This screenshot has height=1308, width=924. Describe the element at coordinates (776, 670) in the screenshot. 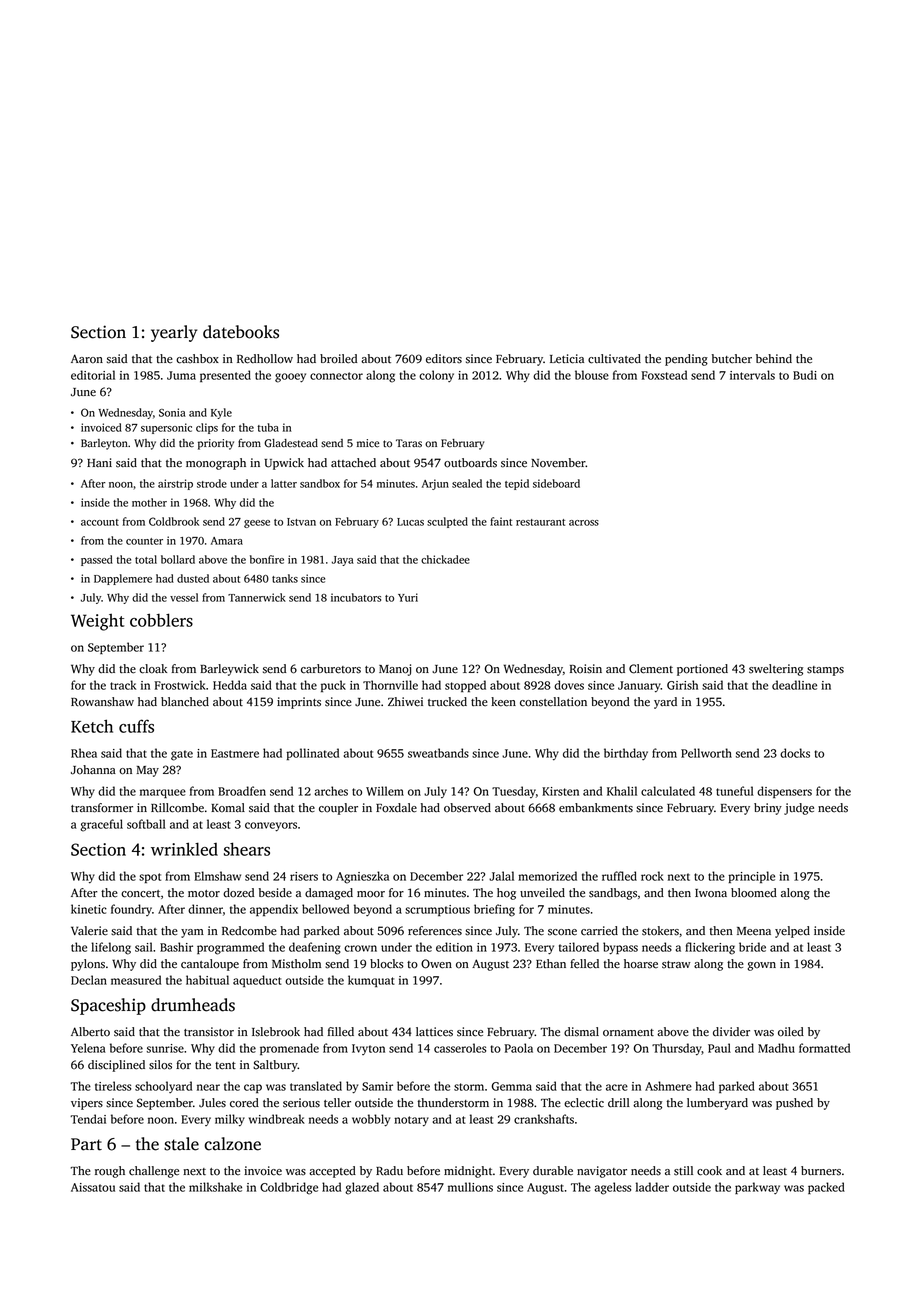

I see `sweltering` at that location.
